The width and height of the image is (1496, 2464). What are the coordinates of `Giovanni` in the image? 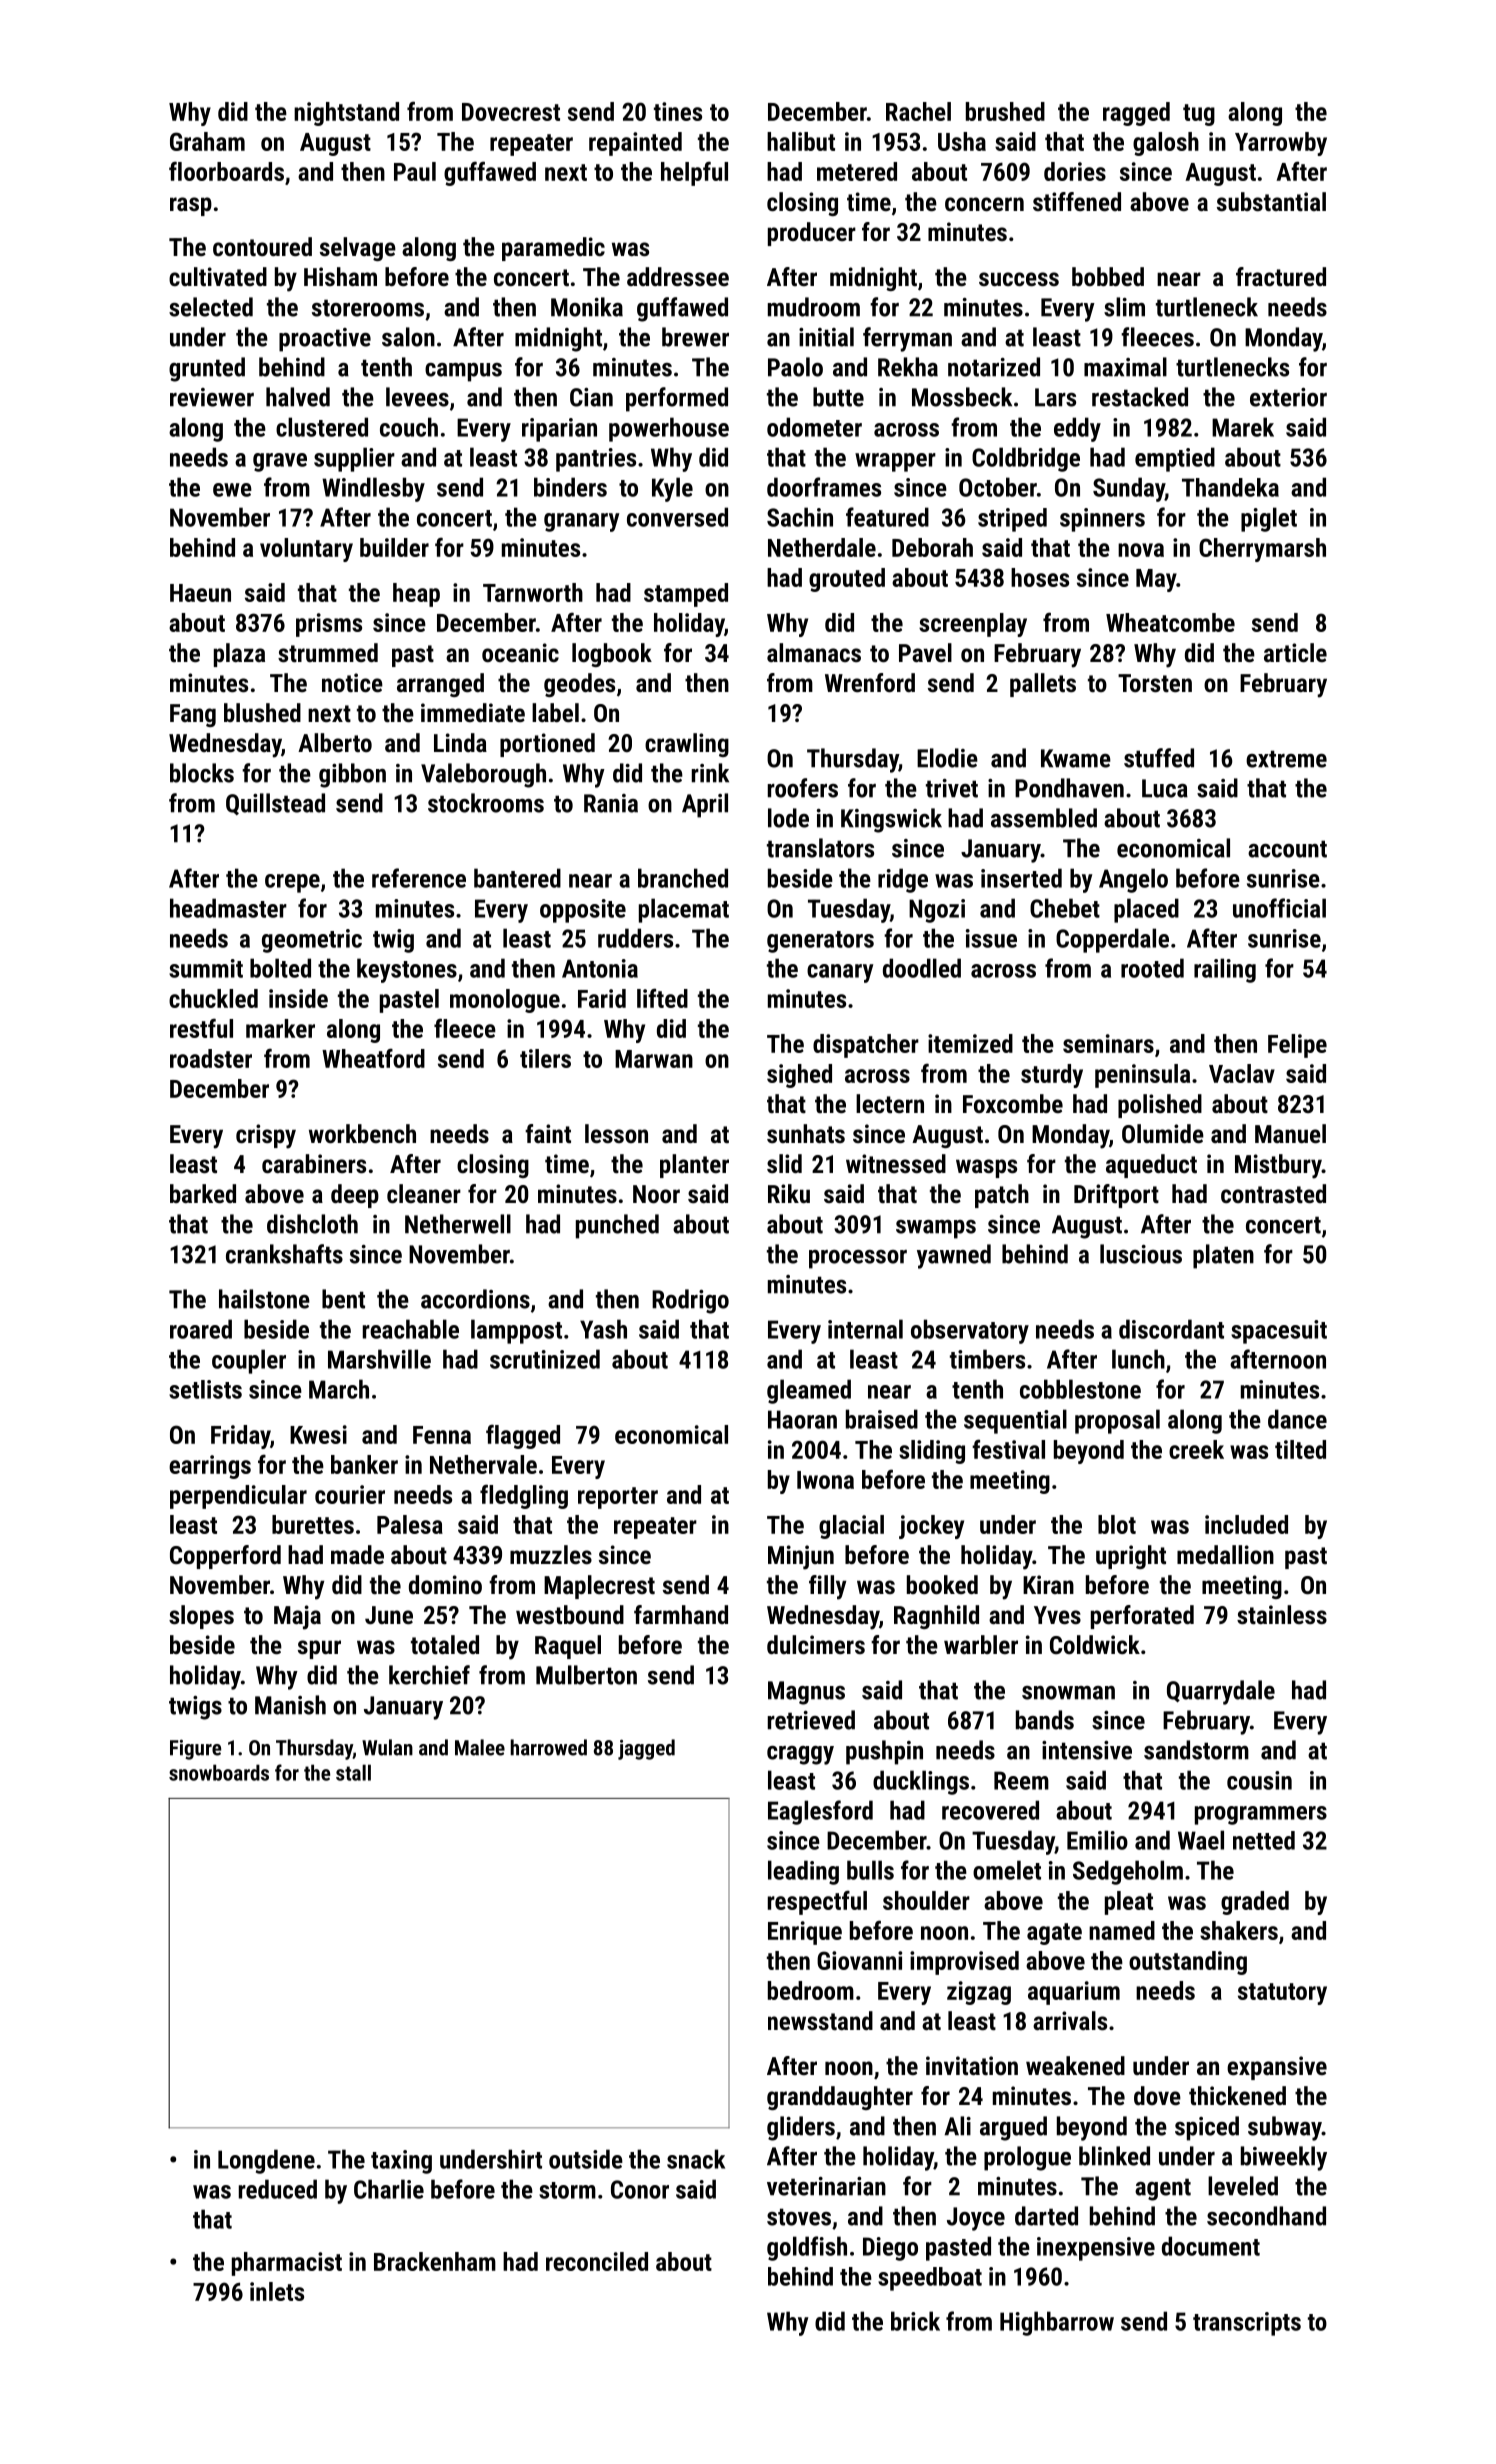 It's located at (859, 1960).
